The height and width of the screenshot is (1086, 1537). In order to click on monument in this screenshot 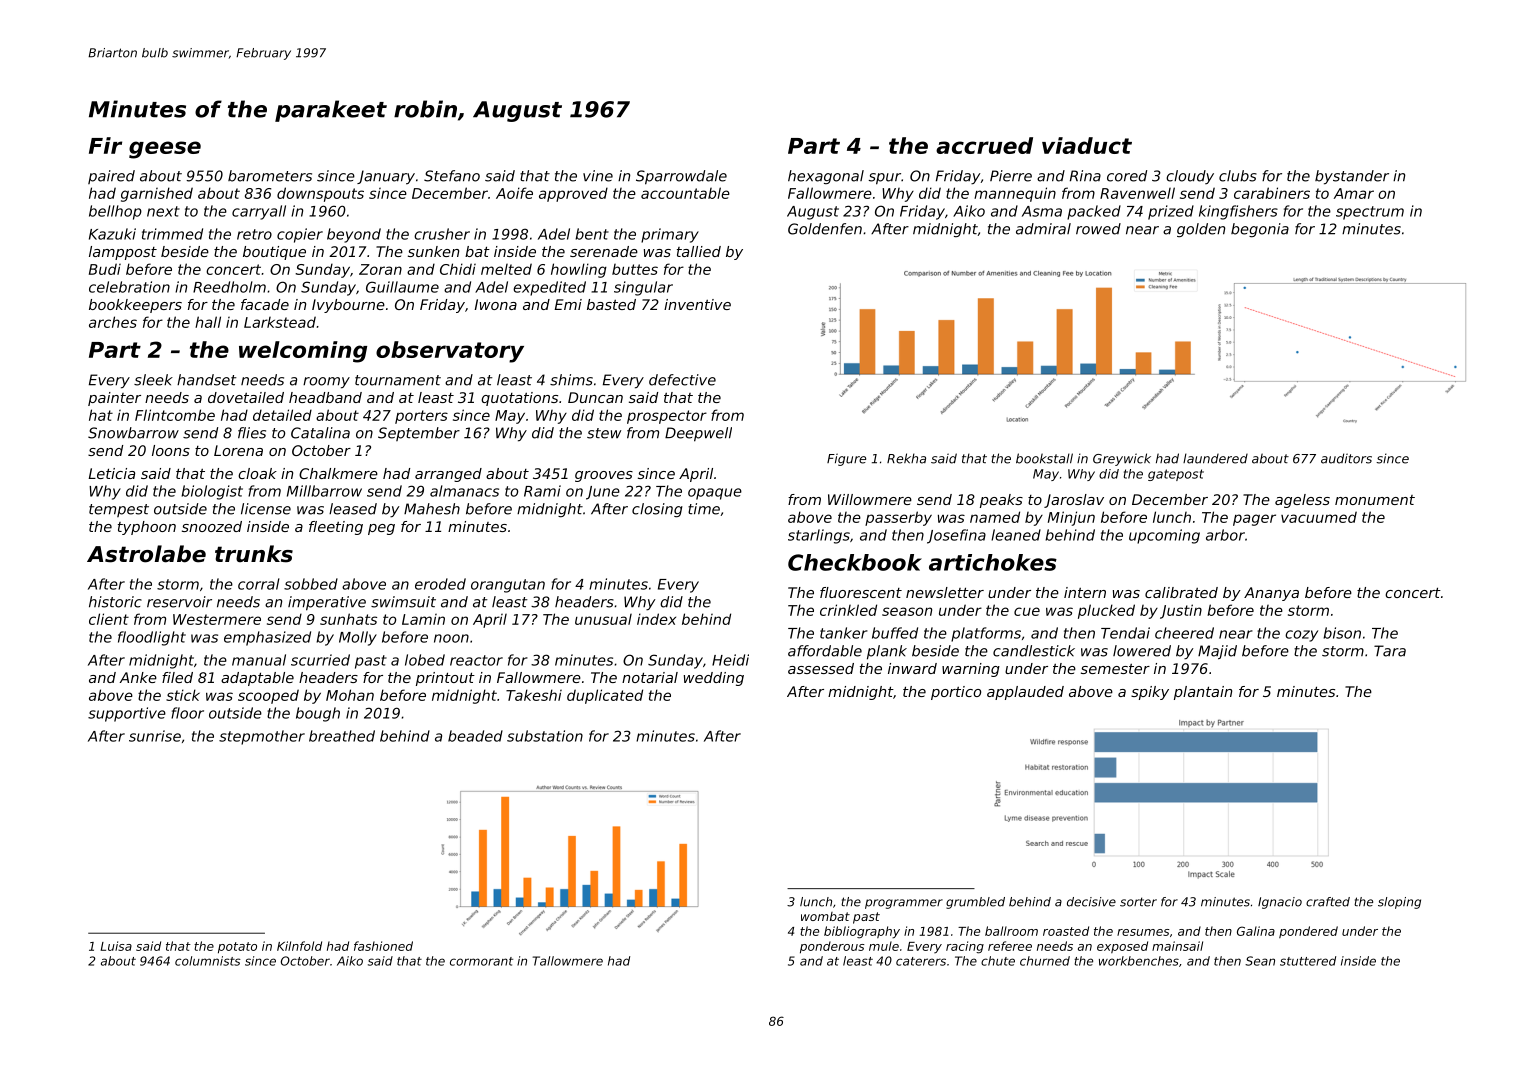, I will do `click(1375, 500)`.
